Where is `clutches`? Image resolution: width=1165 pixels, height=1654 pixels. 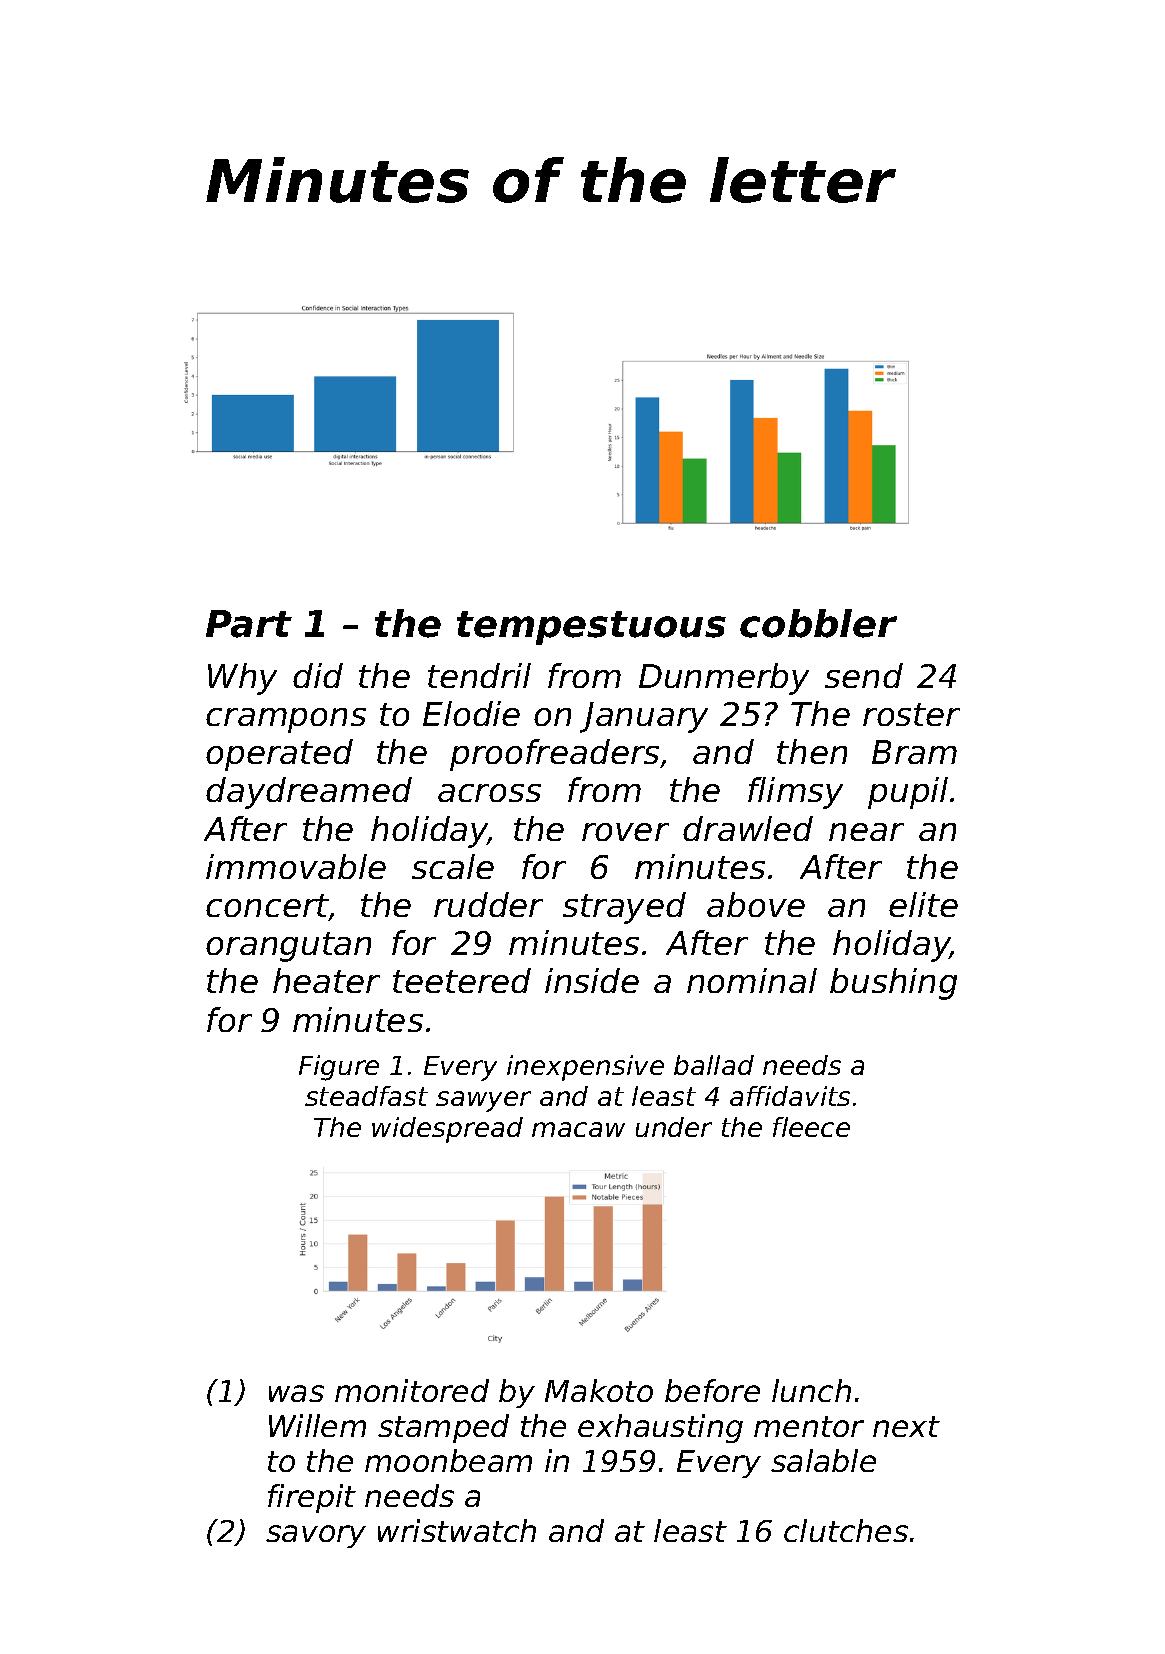
clutches is located at coordinates (846, 1530).
